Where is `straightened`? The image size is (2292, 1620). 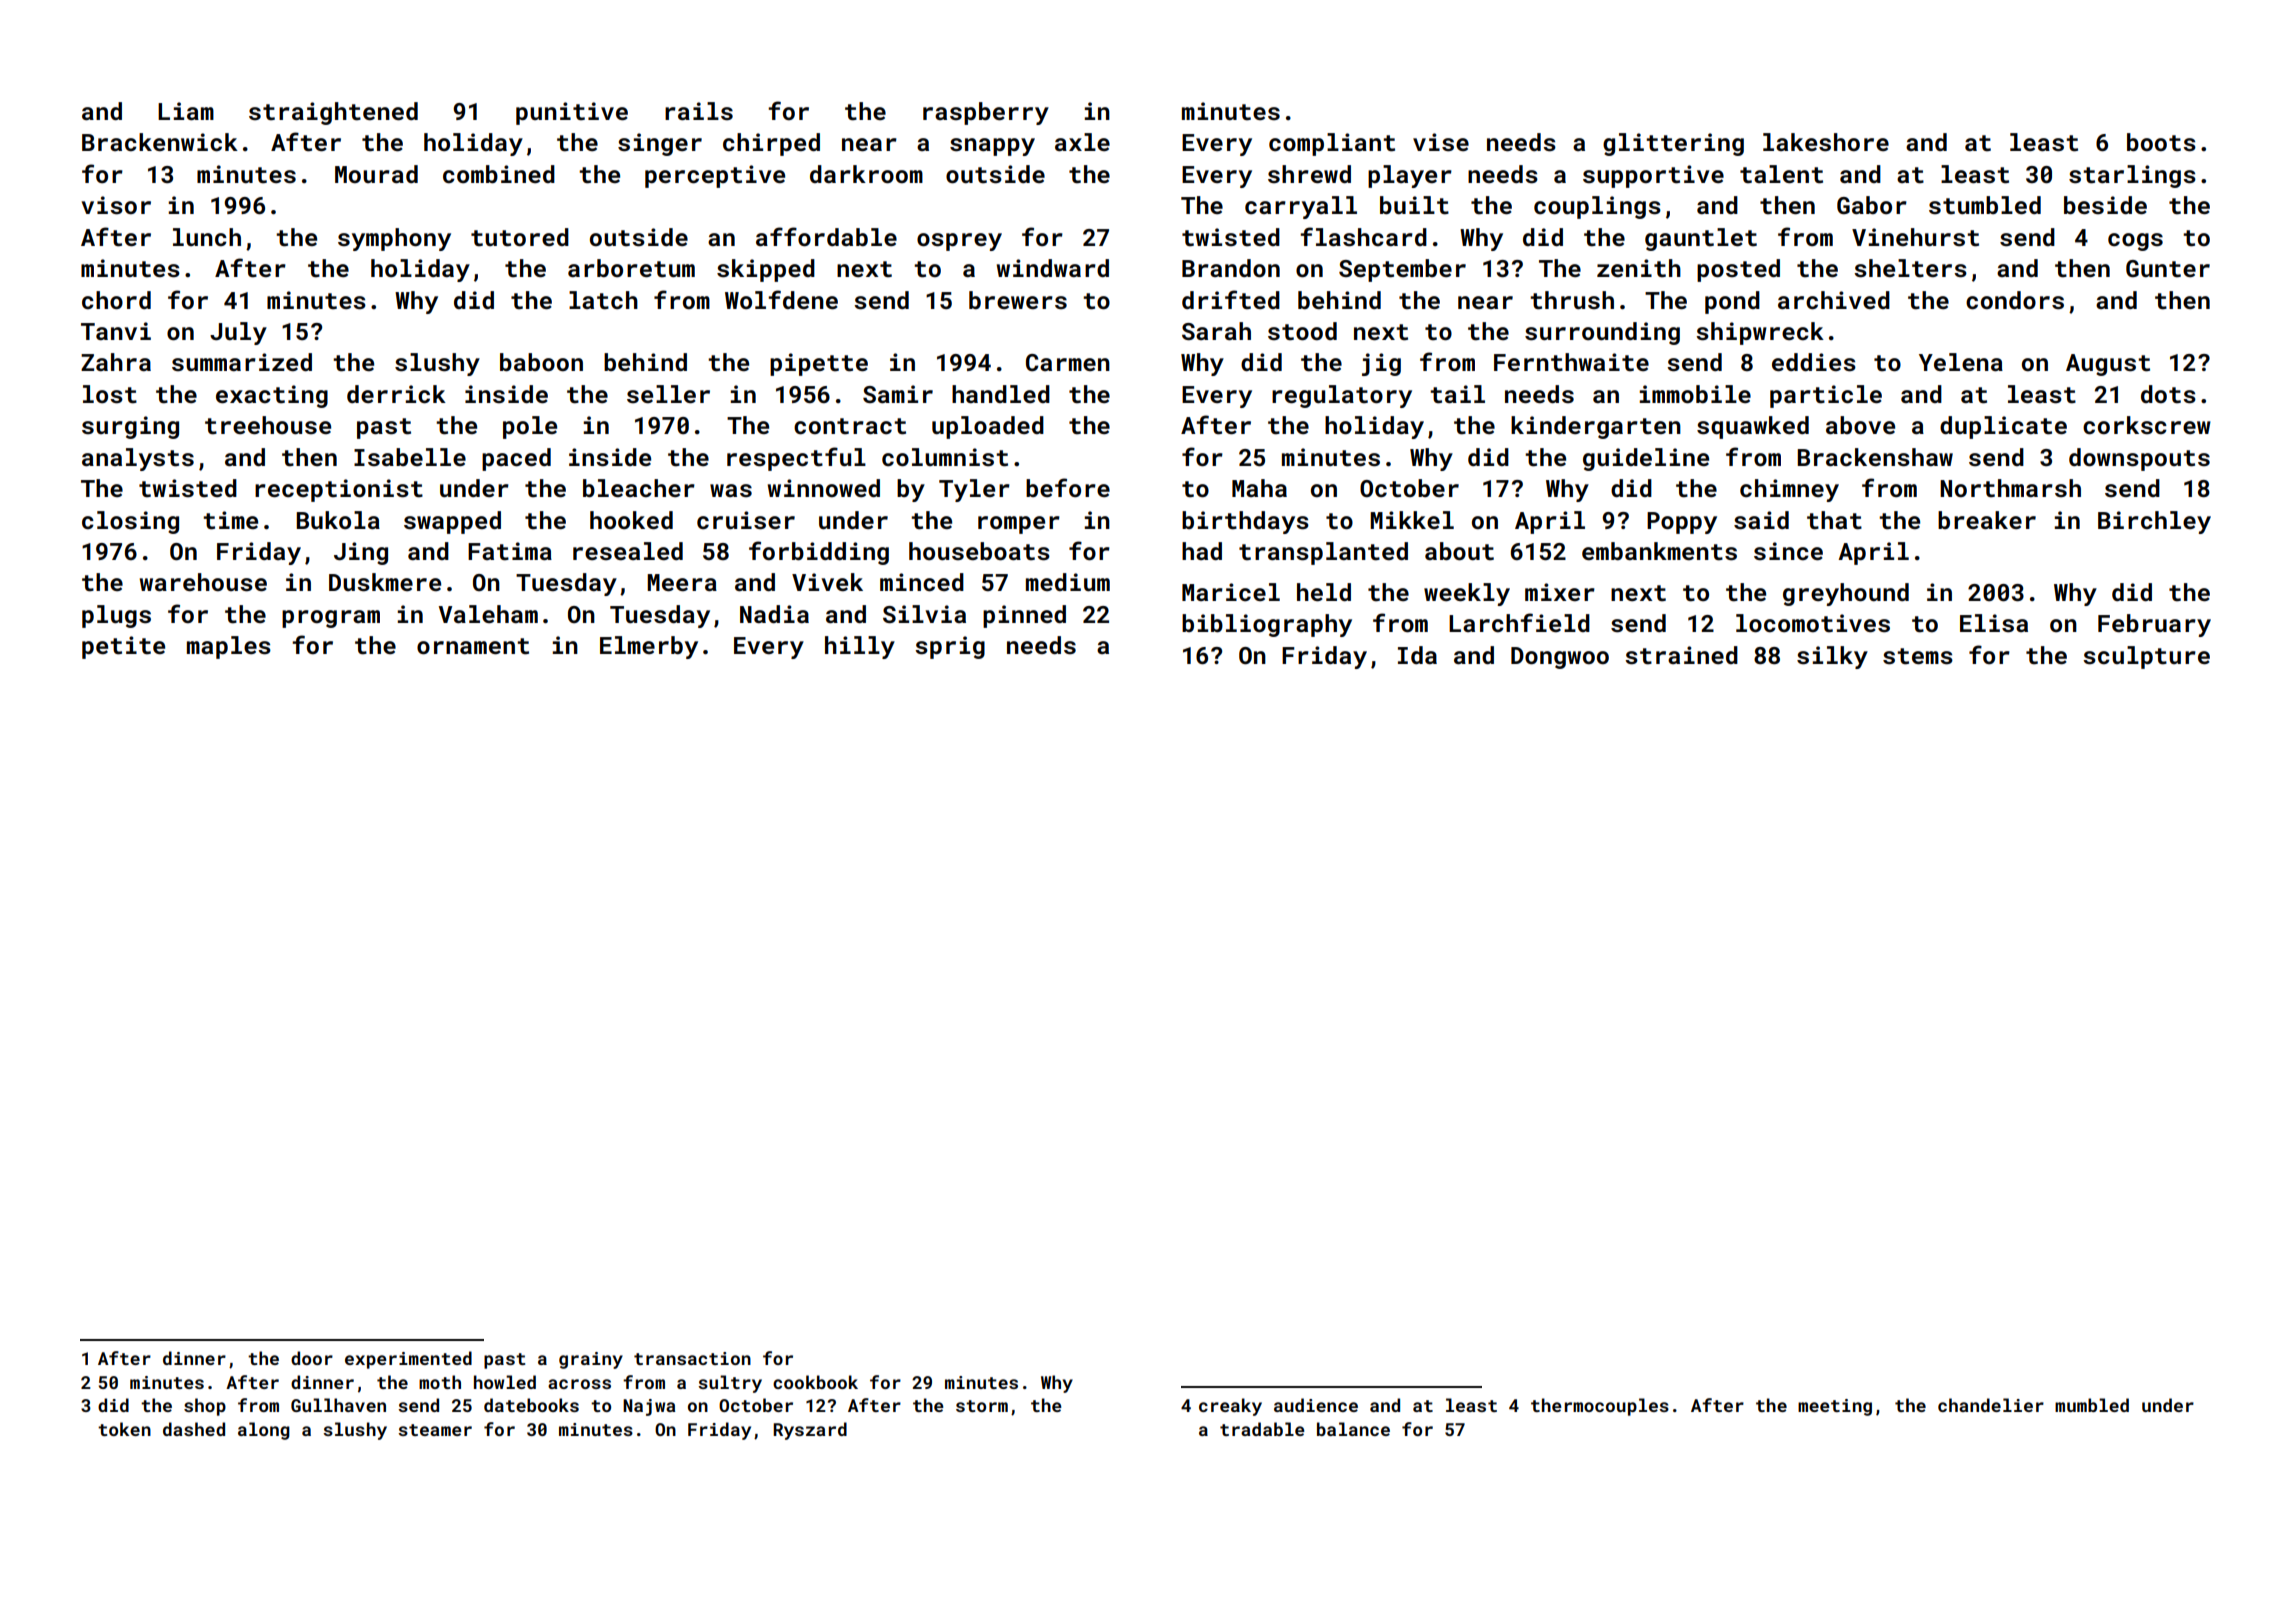 straightened is located at coordinates (333, 113).
